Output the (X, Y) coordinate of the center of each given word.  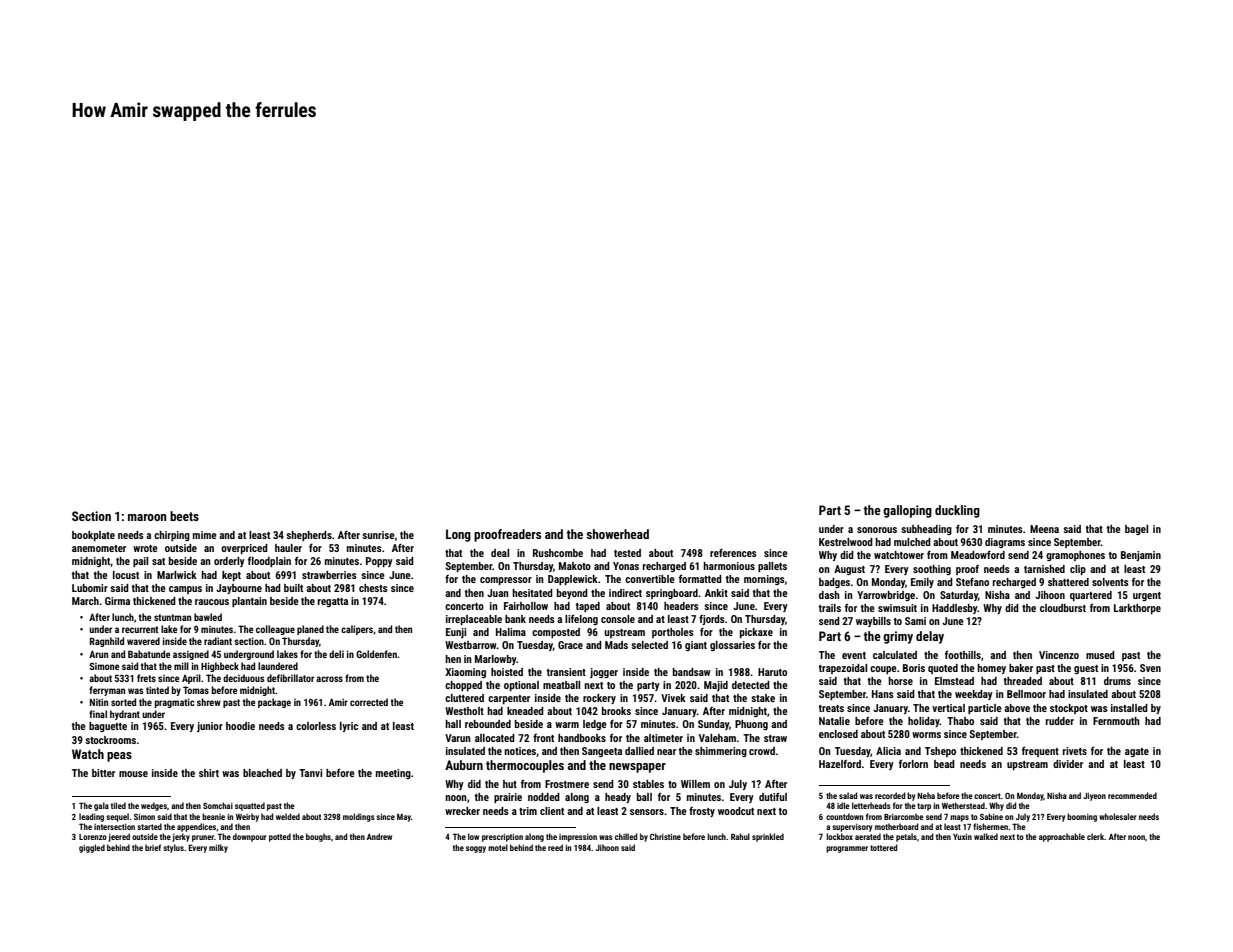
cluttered (464, 698)
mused (1100, 655)
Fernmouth (1116, 721)
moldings (359, 817)
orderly (229, 562)
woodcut (736, 811)
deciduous (244, 678)
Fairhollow (526, 606)
